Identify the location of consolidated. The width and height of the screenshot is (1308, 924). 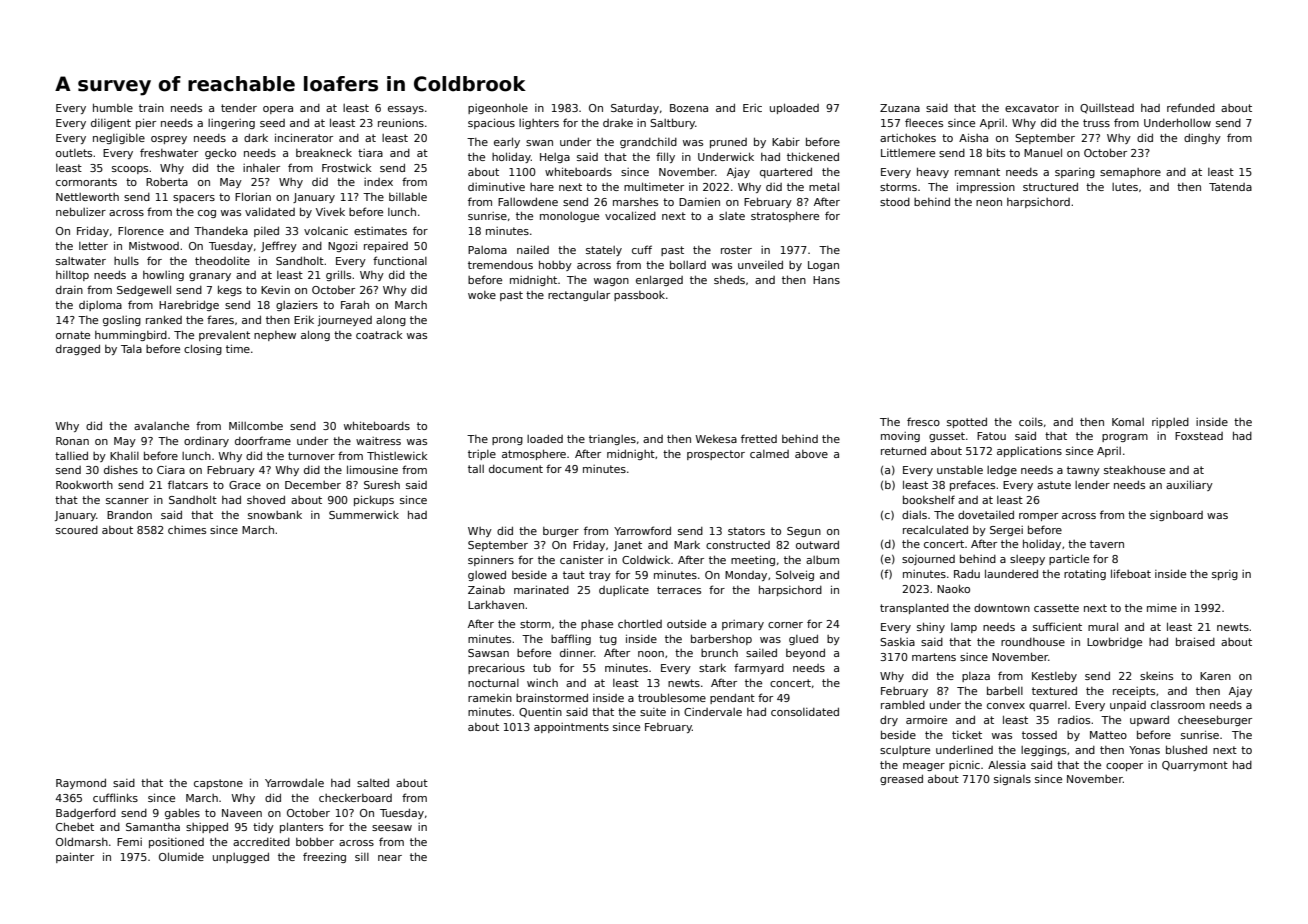
(805, 711).
